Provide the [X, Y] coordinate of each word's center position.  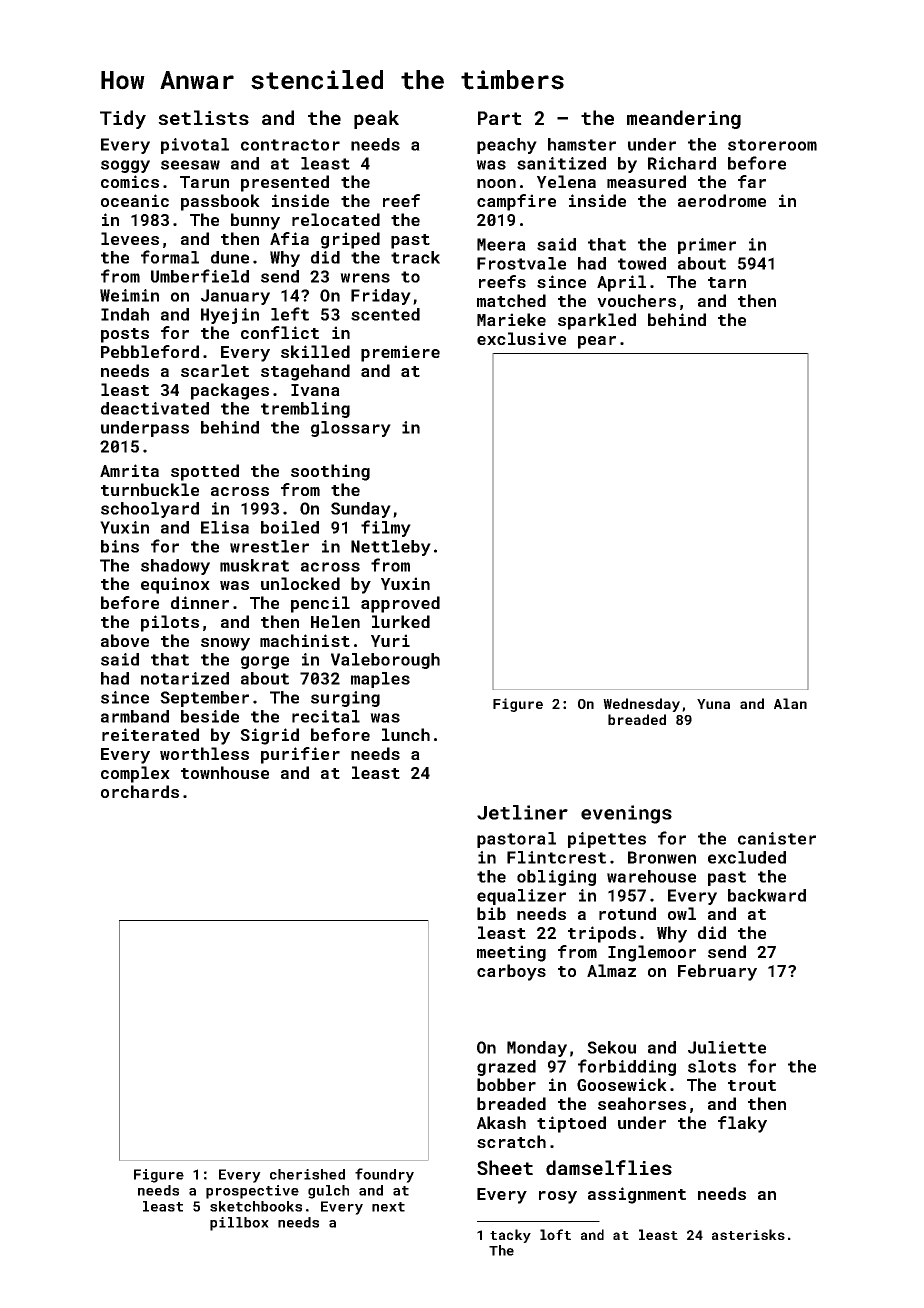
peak [376, 119]
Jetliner [522, 812]
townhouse [225, 772]
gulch [328, 1192]
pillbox [239, 1224]
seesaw [190, 165]
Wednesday [641, 705]
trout [752, 1085]
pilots [170, 623]
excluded [747, 857]
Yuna [713, 704]
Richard [682, 163]
